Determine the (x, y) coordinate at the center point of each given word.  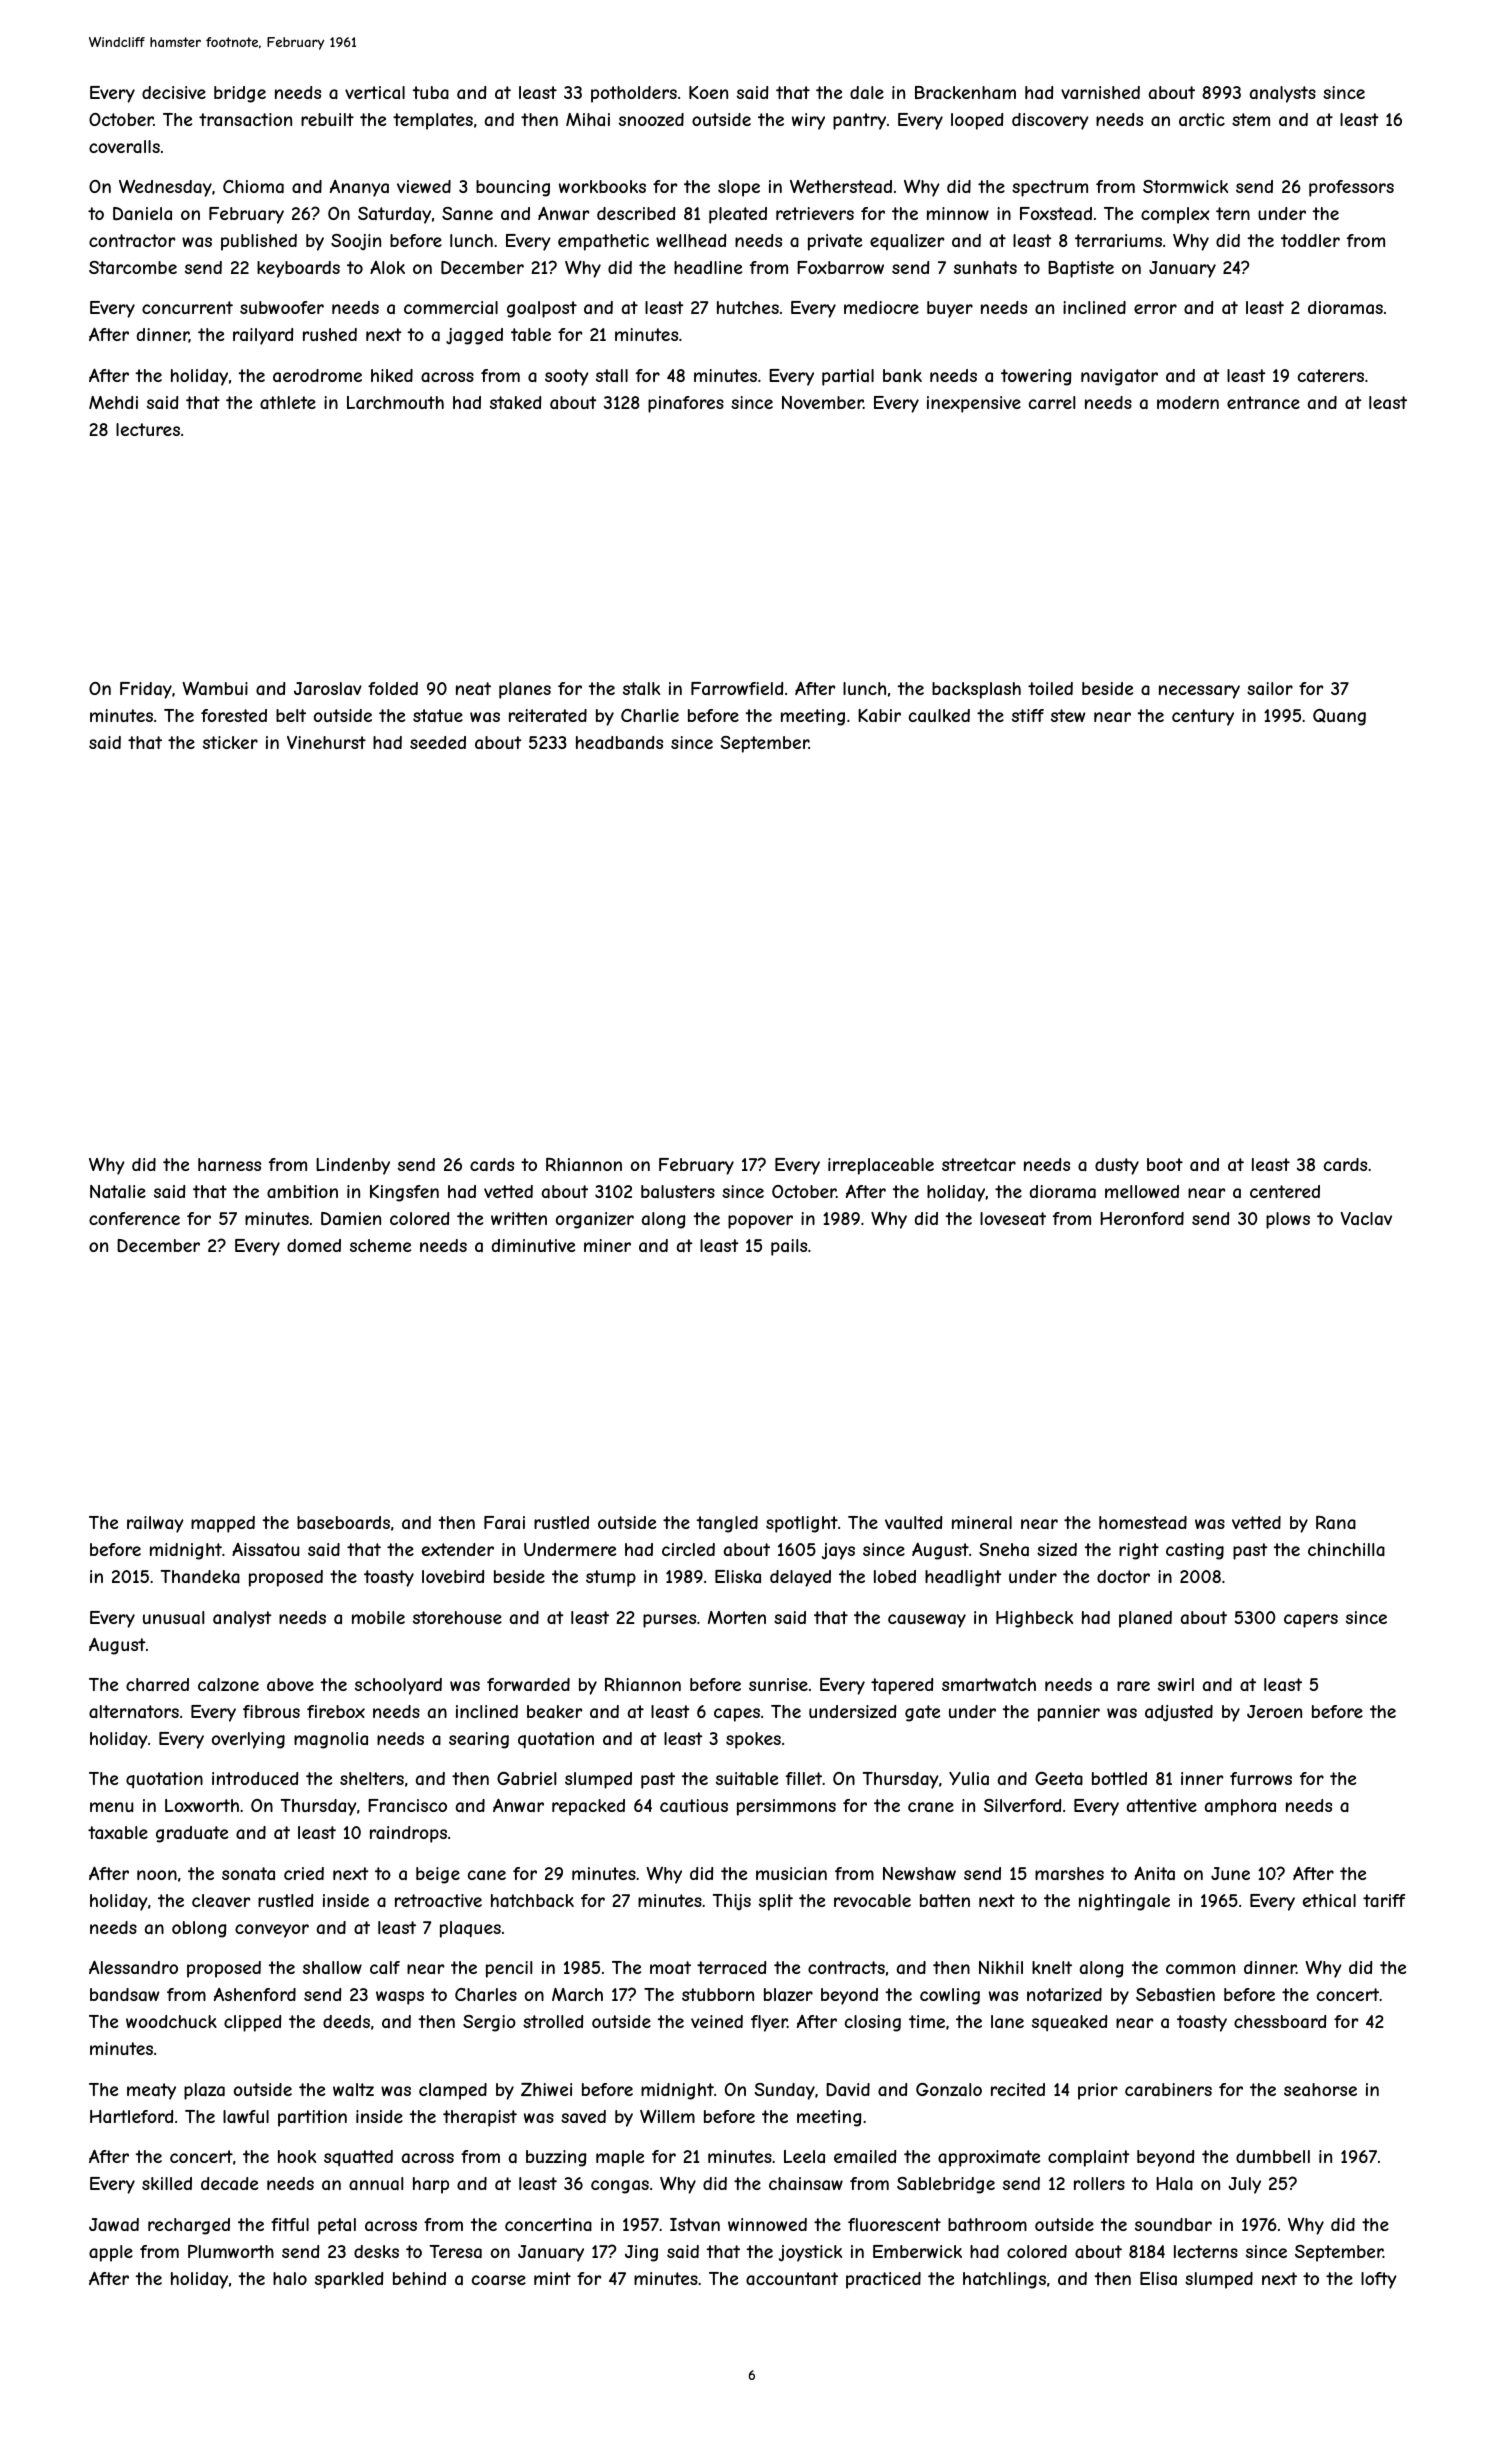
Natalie (118, 1191)
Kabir (879, 715)
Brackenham (965, 92)
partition (312, 2118)
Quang (1339, 717)
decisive (174, 92)
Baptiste (1081, 269)
